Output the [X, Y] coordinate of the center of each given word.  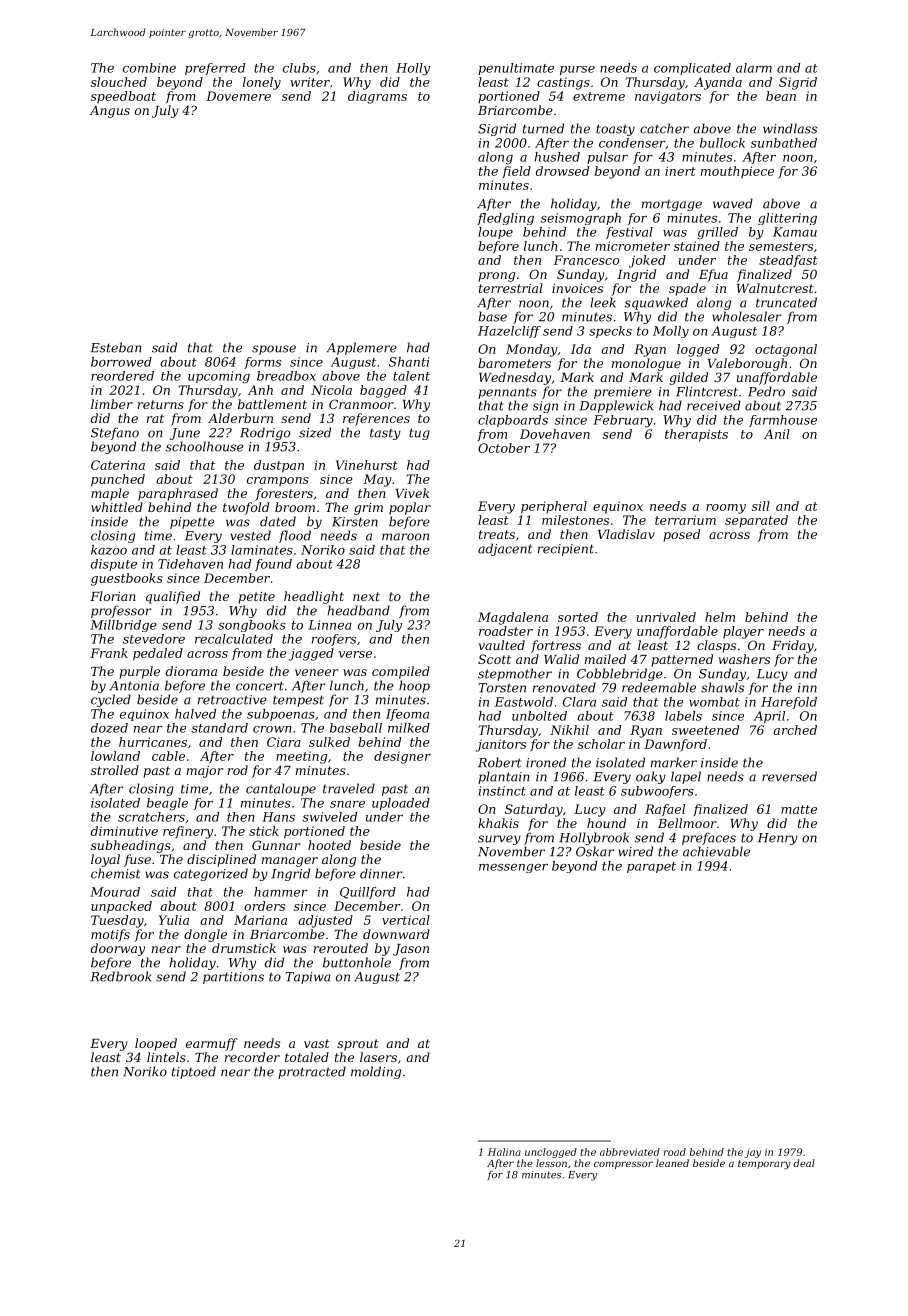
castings [563, 83]
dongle [205, 935]
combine [149, 68]
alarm [754, 68]
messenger [513, 868]
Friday [793, 646]
